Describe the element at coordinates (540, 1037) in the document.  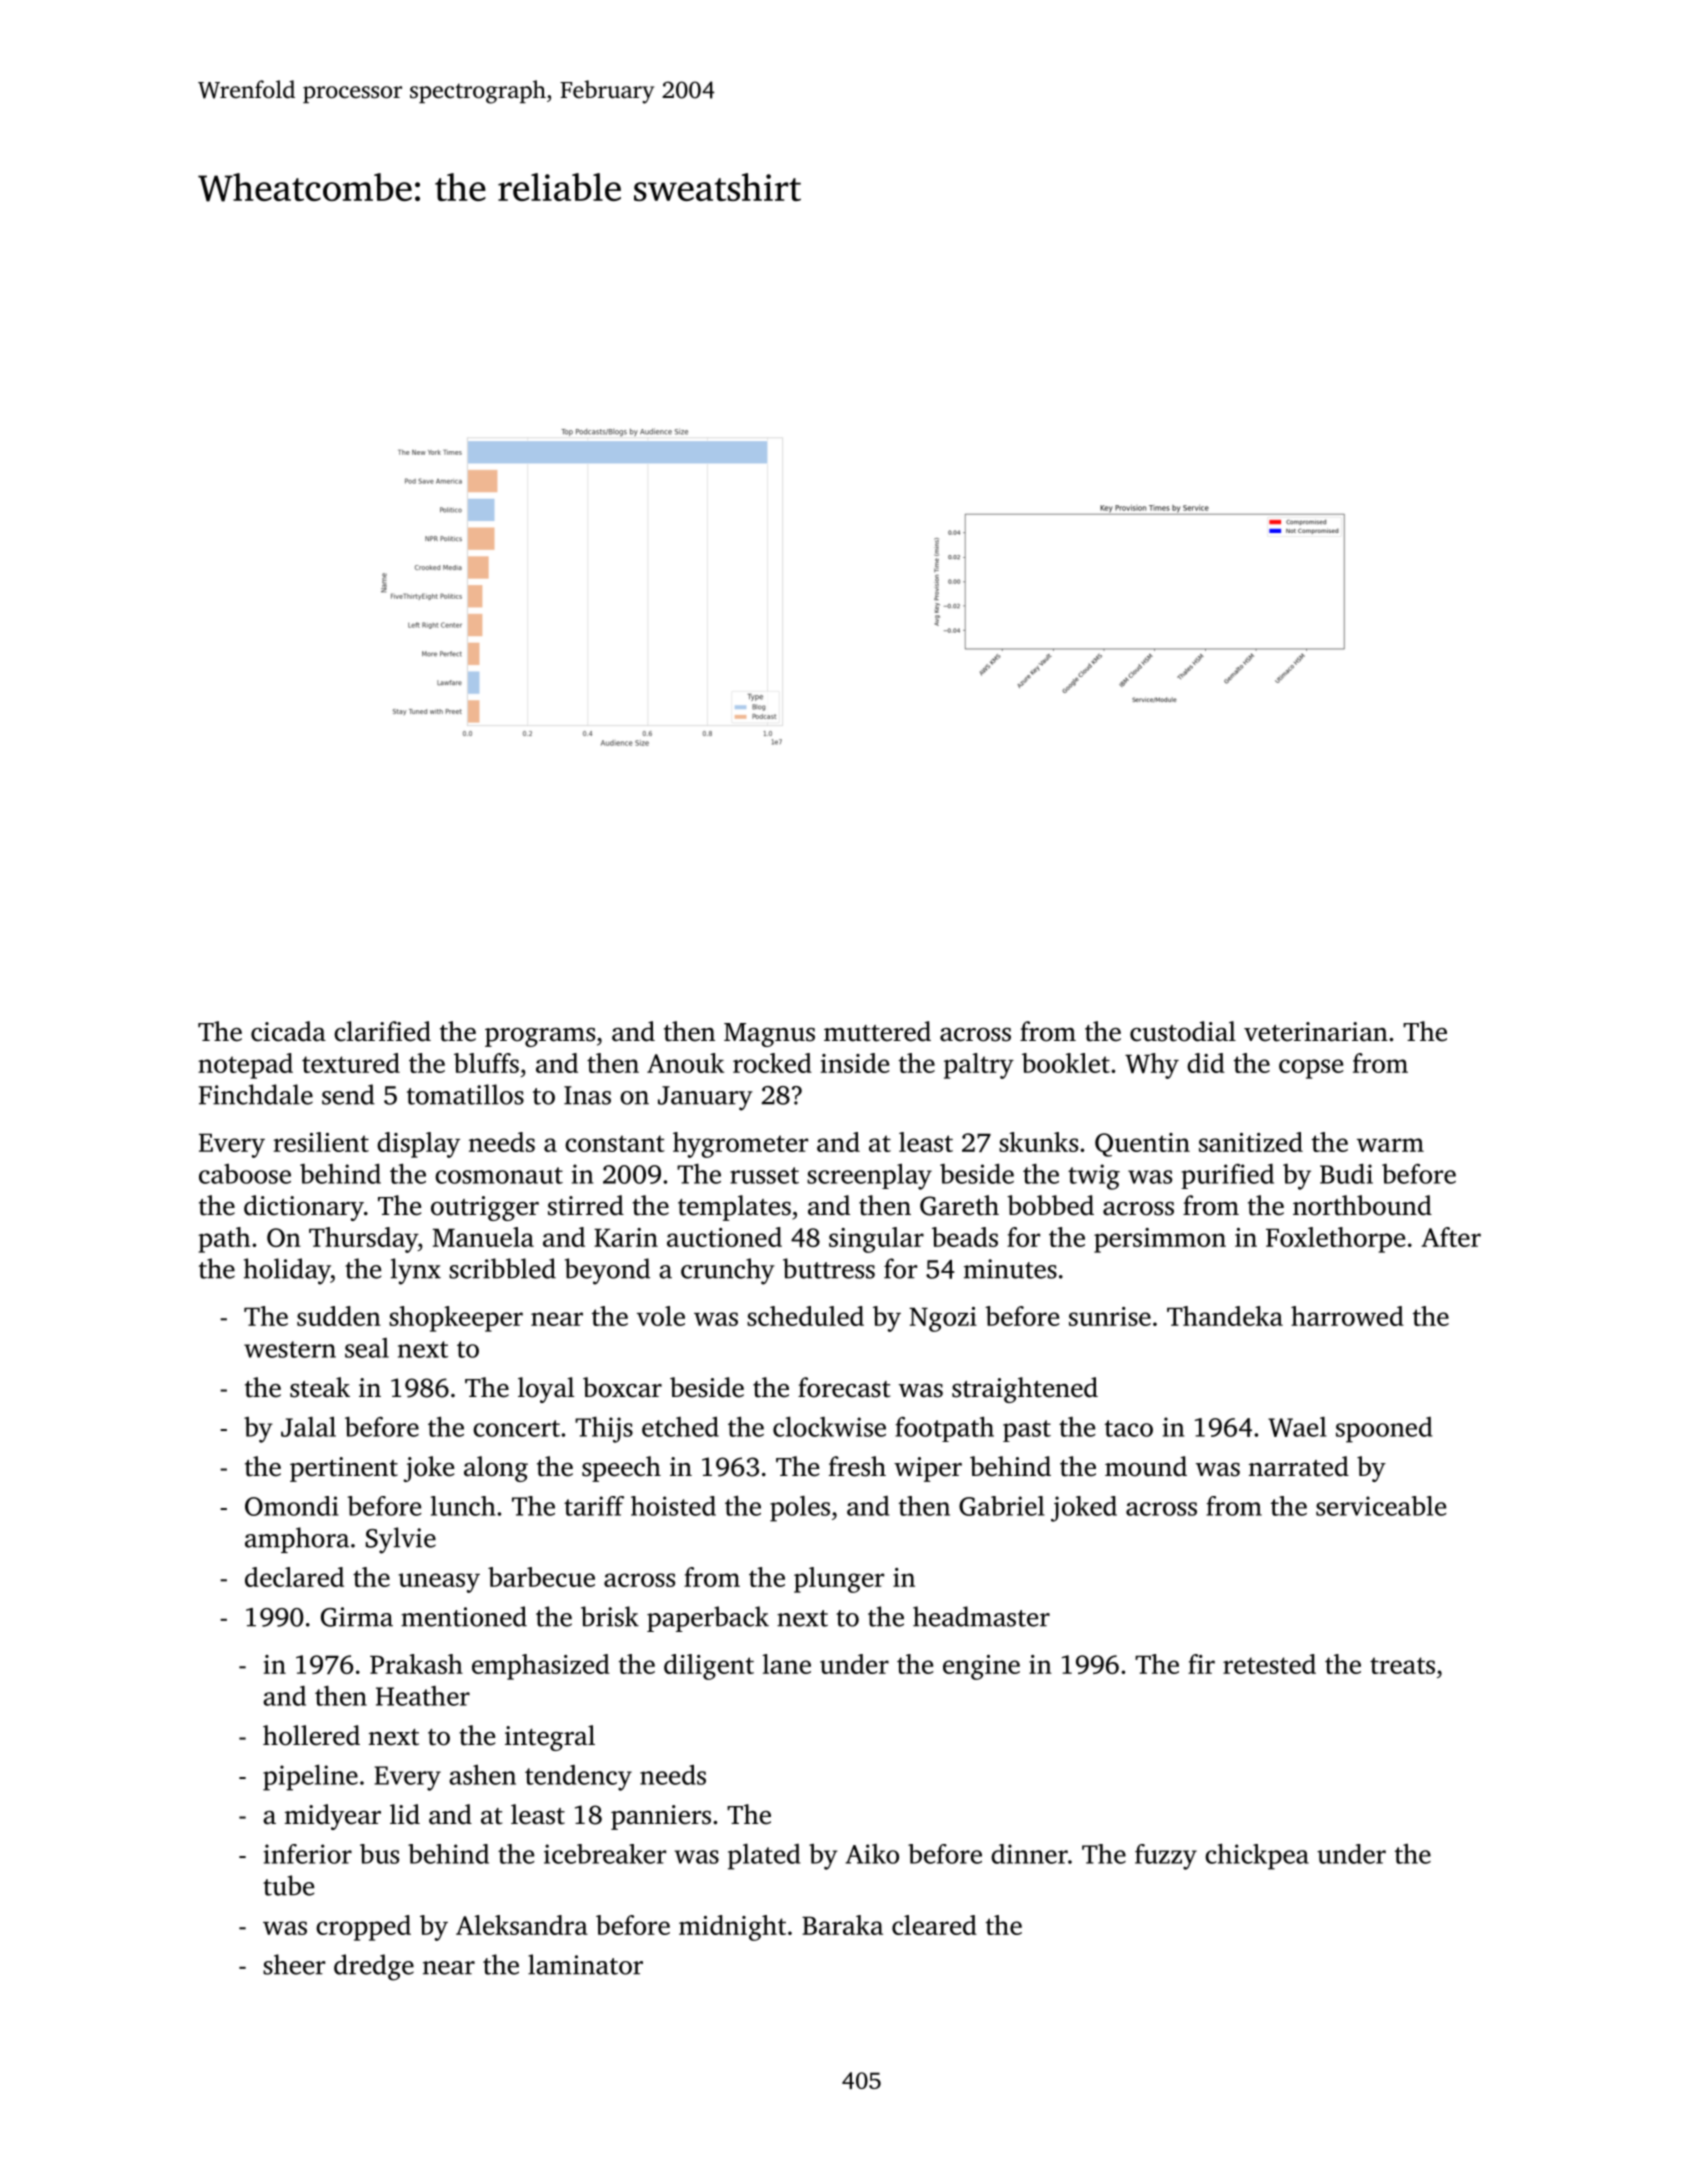
I see `programs` at that location.
